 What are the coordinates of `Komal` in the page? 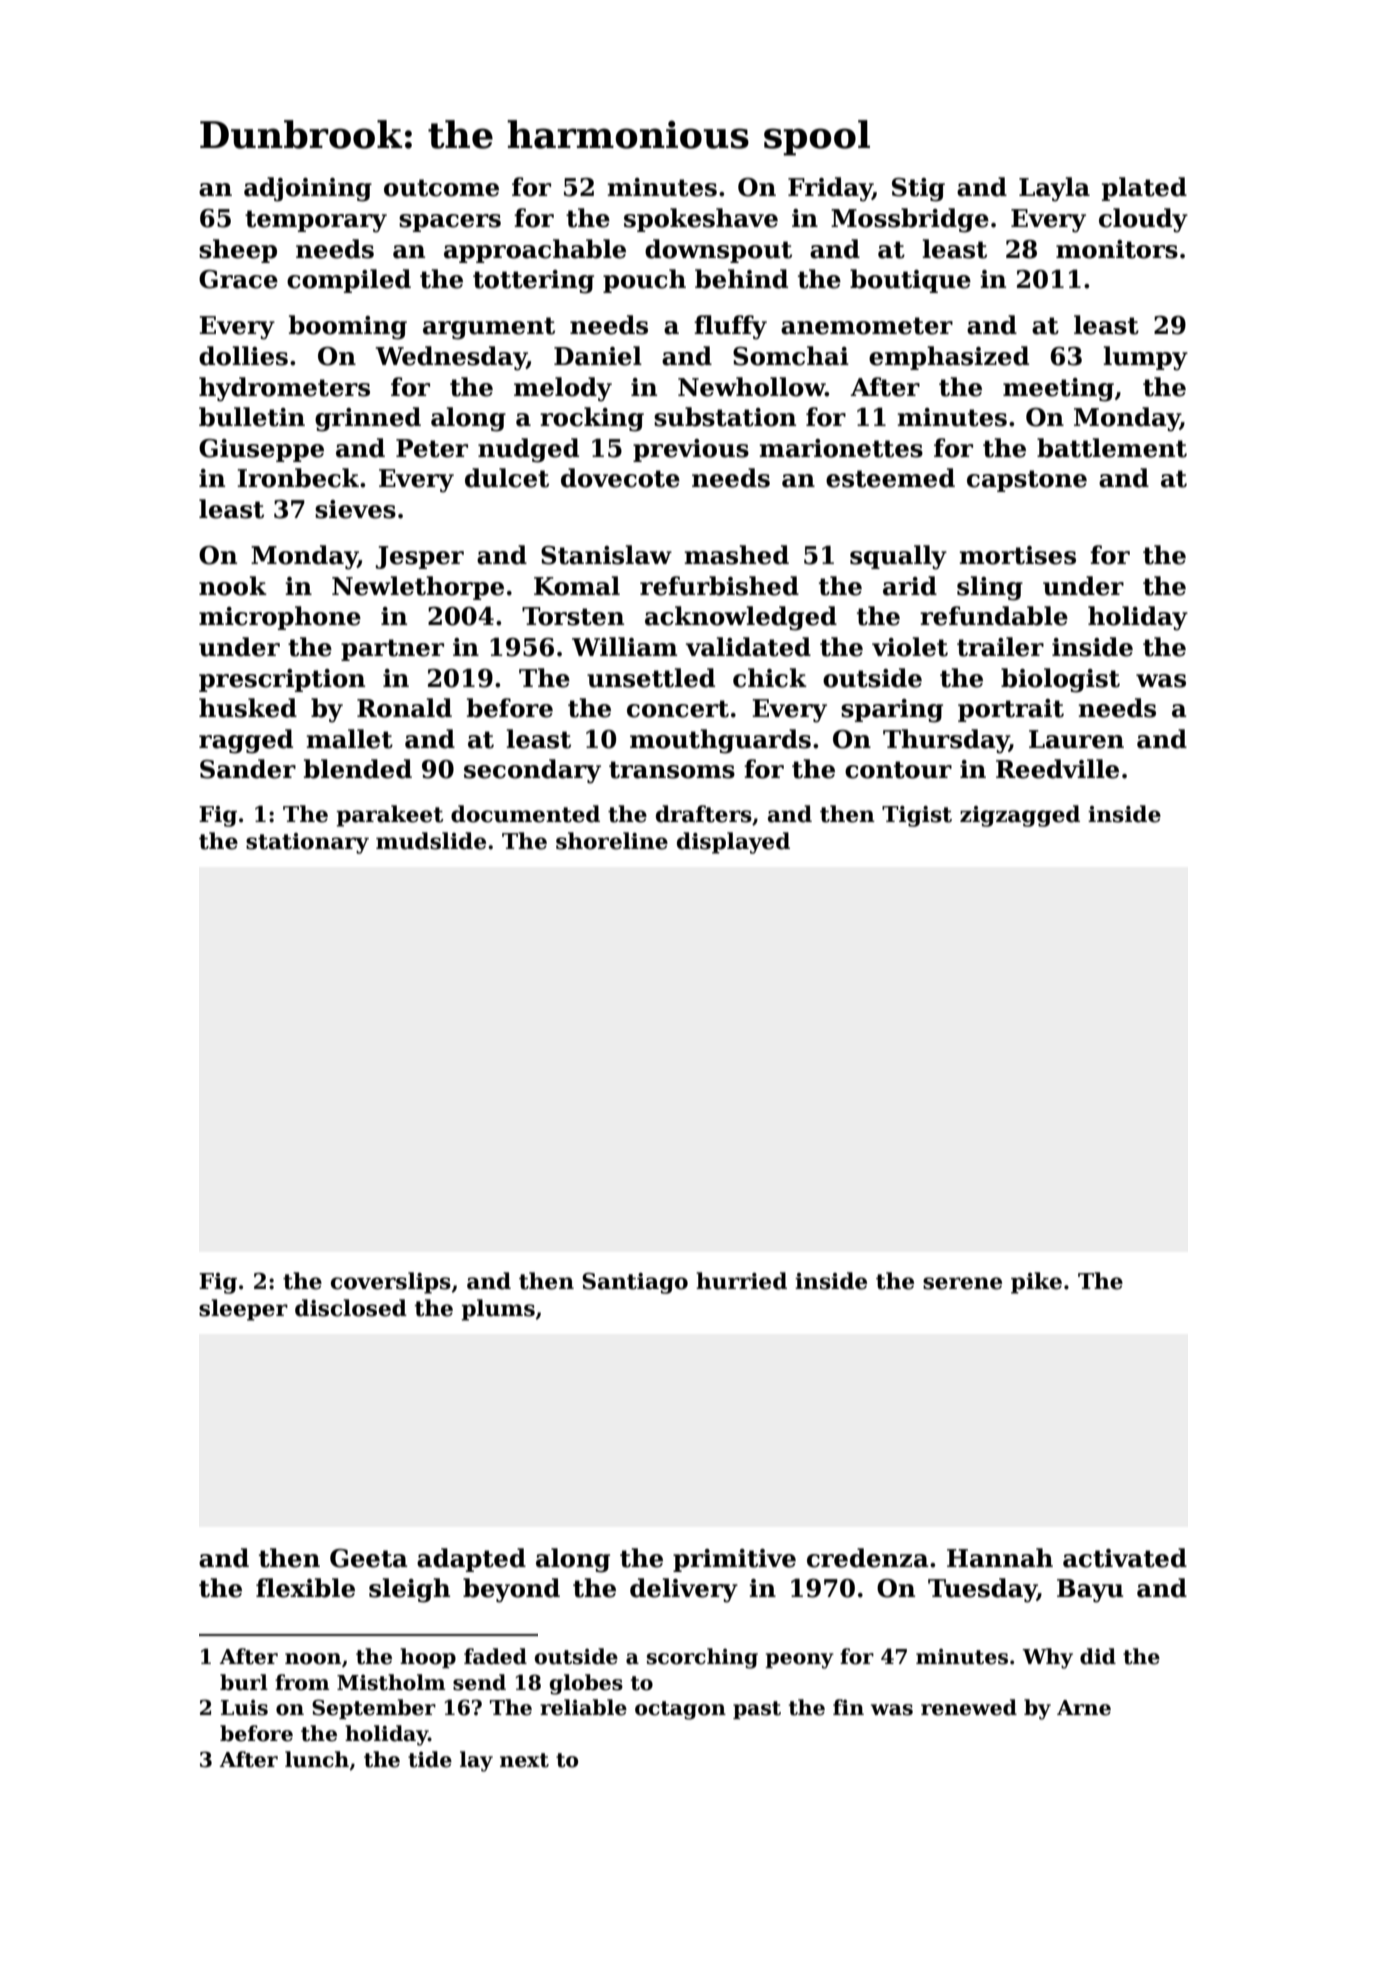 It's located at (577, 586).
